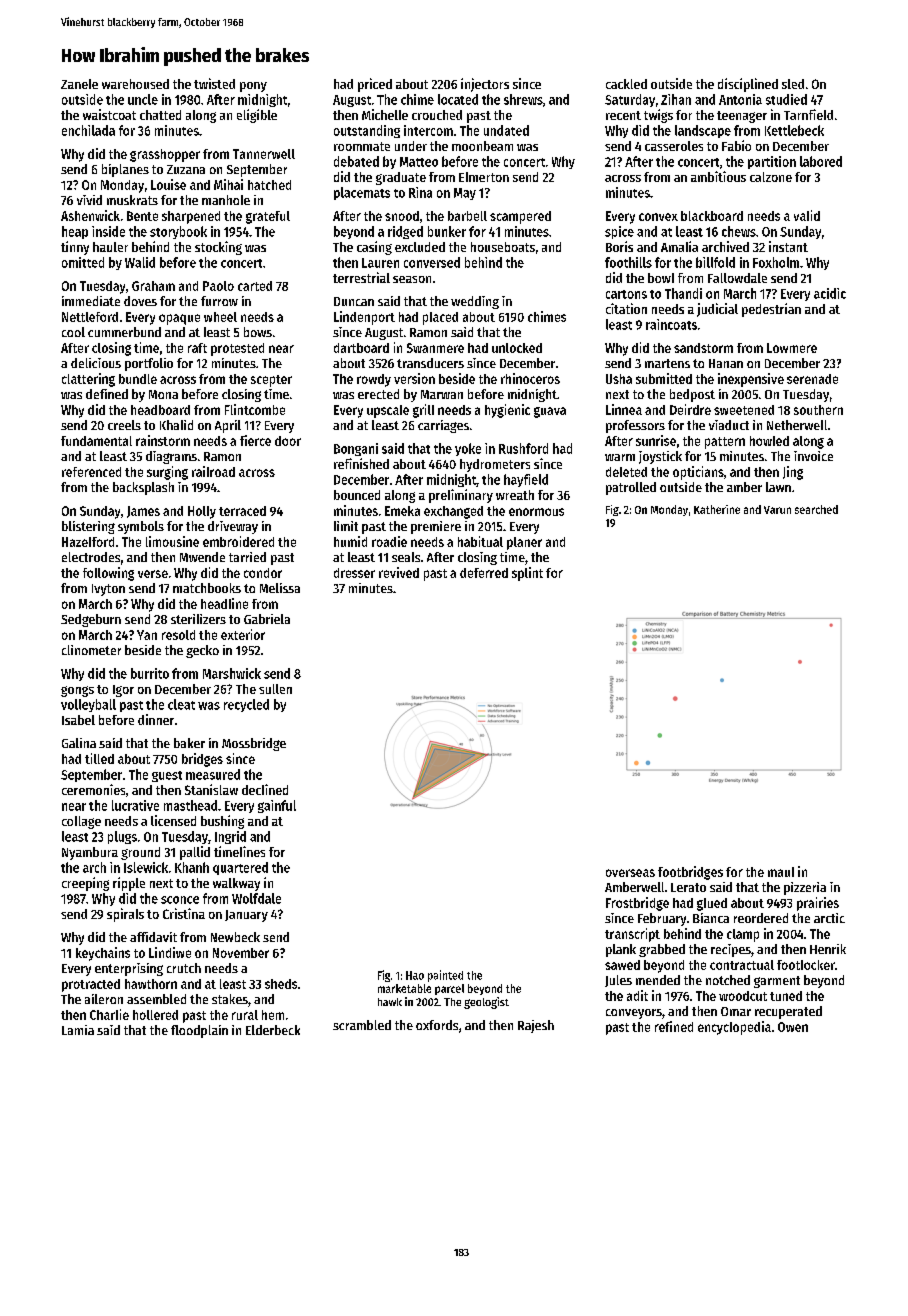  I want to click on Fallowdale, so click(737, 278).
